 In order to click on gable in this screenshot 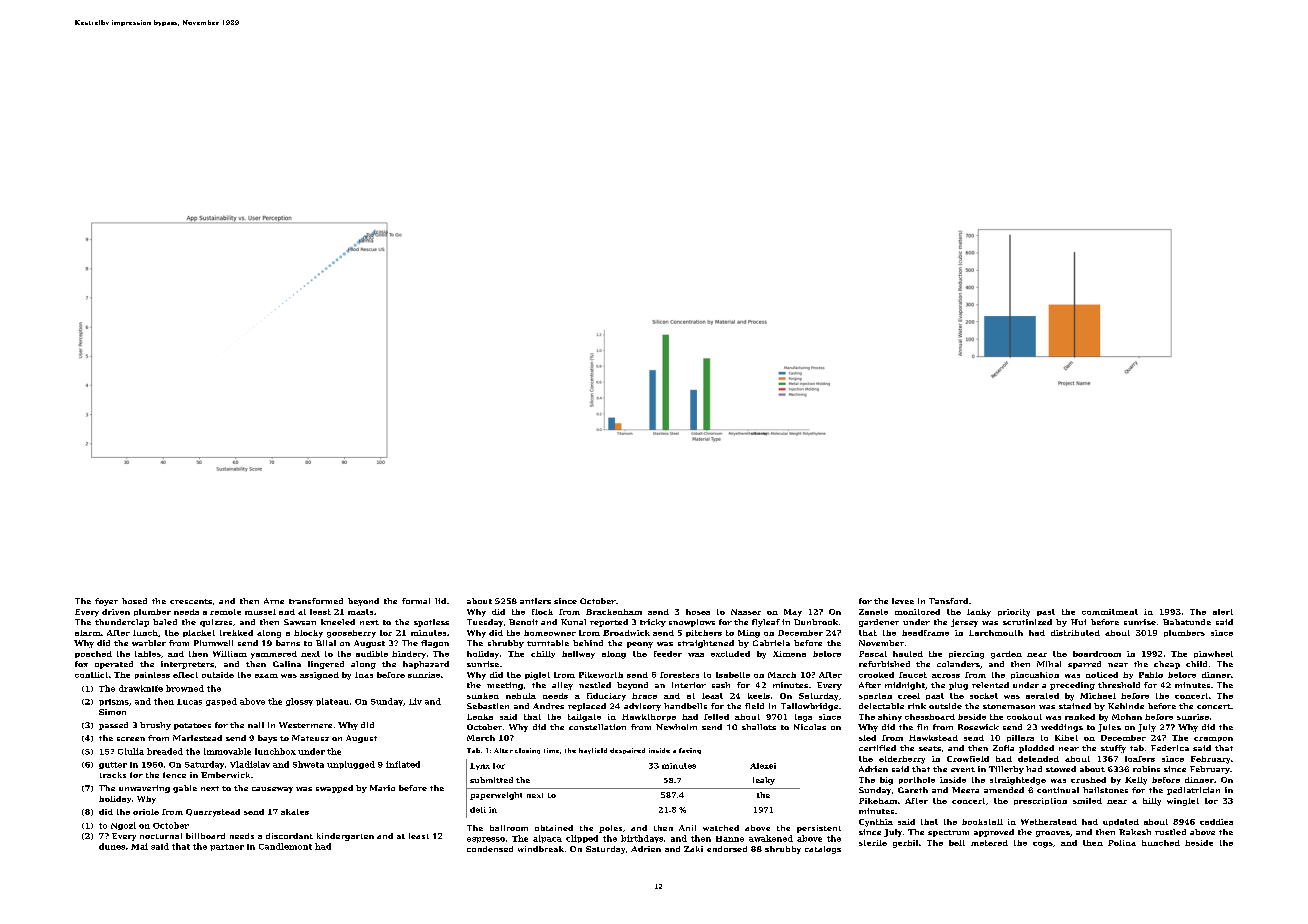, I will do `click(185, 789)`.
